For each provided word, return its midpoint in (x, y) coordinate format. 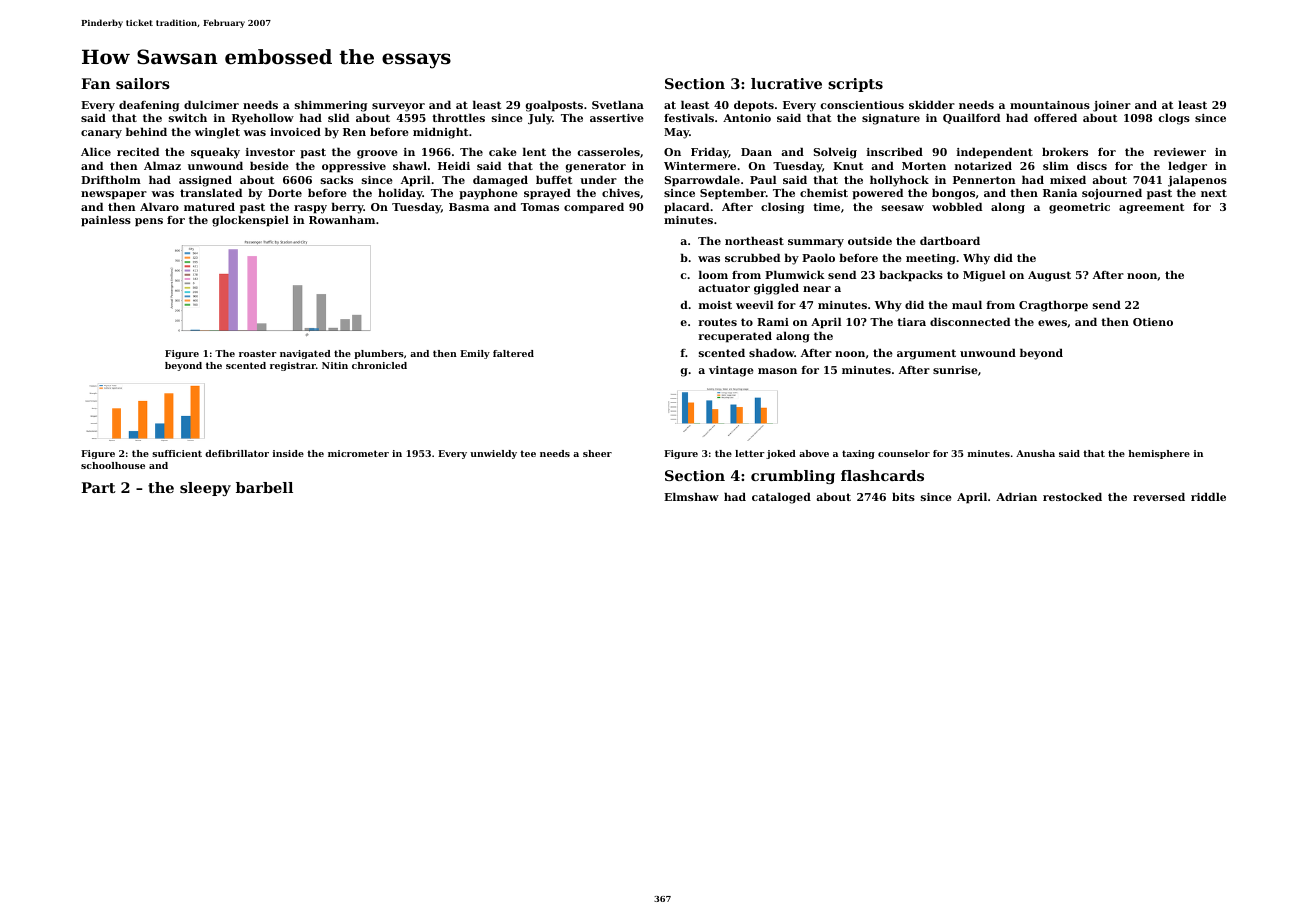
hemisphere (1159, 454)
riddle (1208, 496)
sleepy (205, 489)
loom (713, 274)
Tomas (540, 207)
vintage (731, 371)
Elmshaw (691, 496)
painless (106, 221)
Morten (924, 166)
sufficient (177, 453)
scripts (855, 85)
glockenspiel (250, 221)
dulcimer (211, 104)
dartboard (950, 240)
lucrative (786, 83)
